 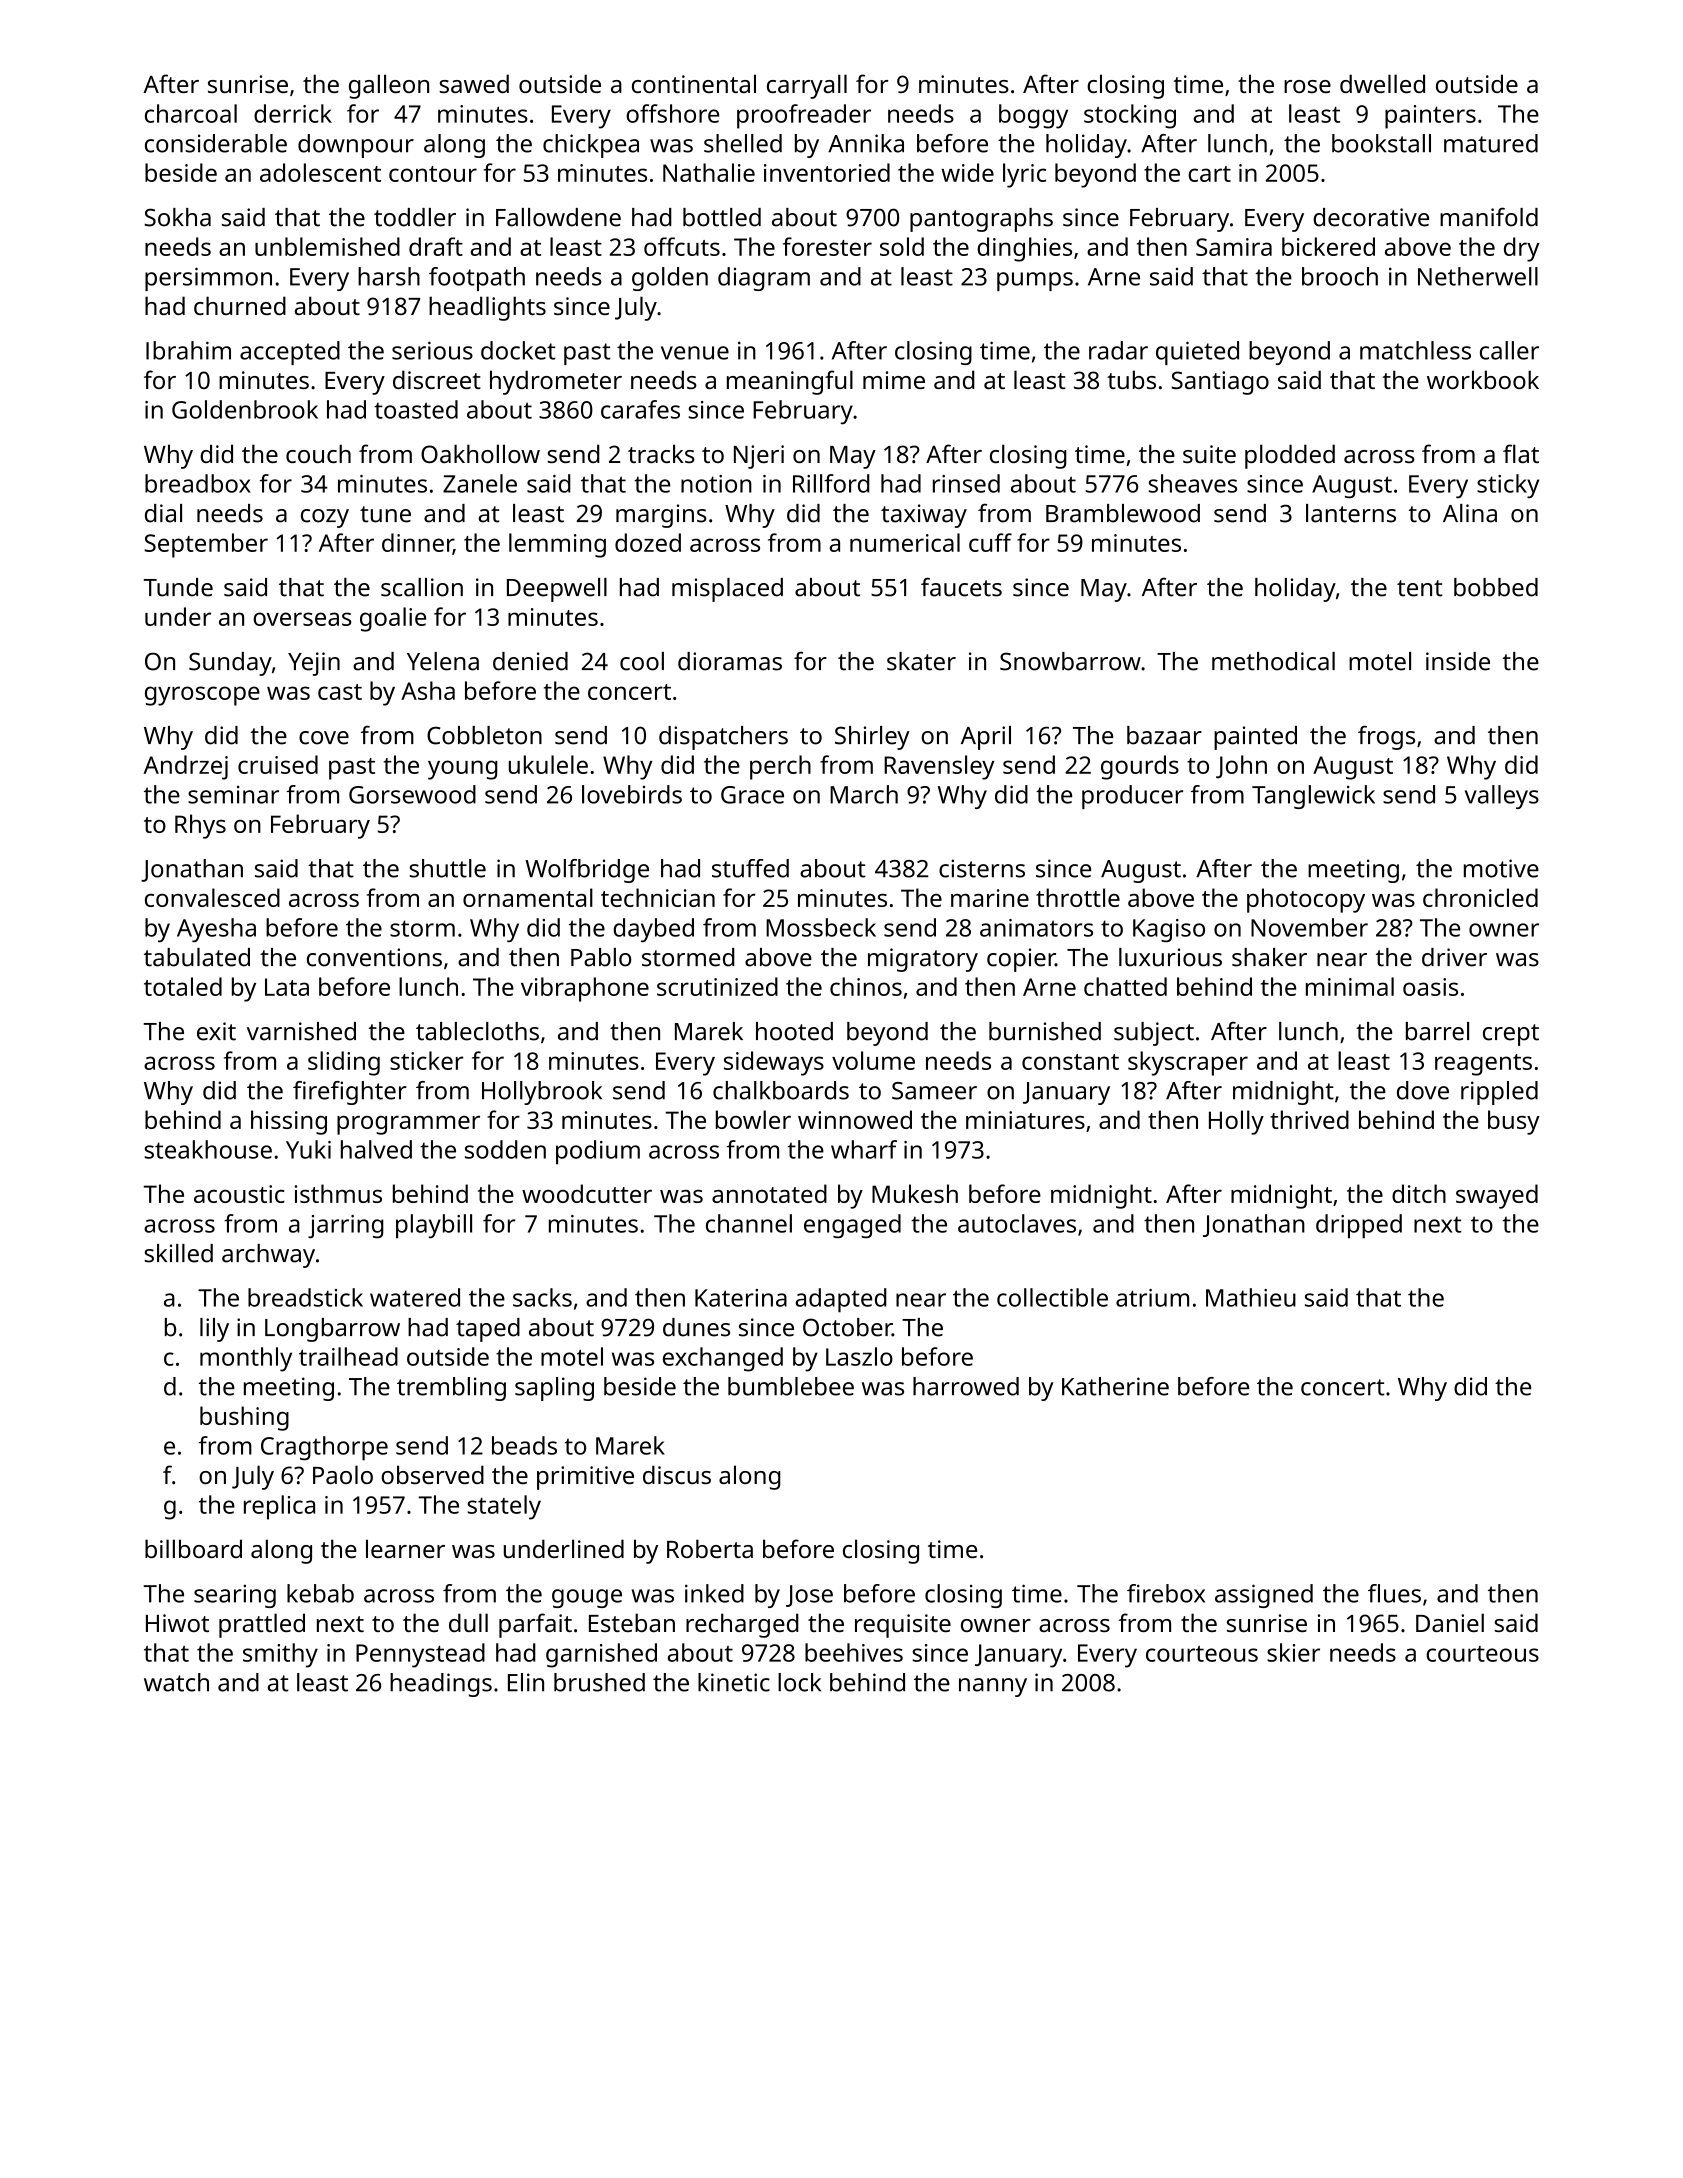 I want to click on carryall, so click(x=807, y=86).
